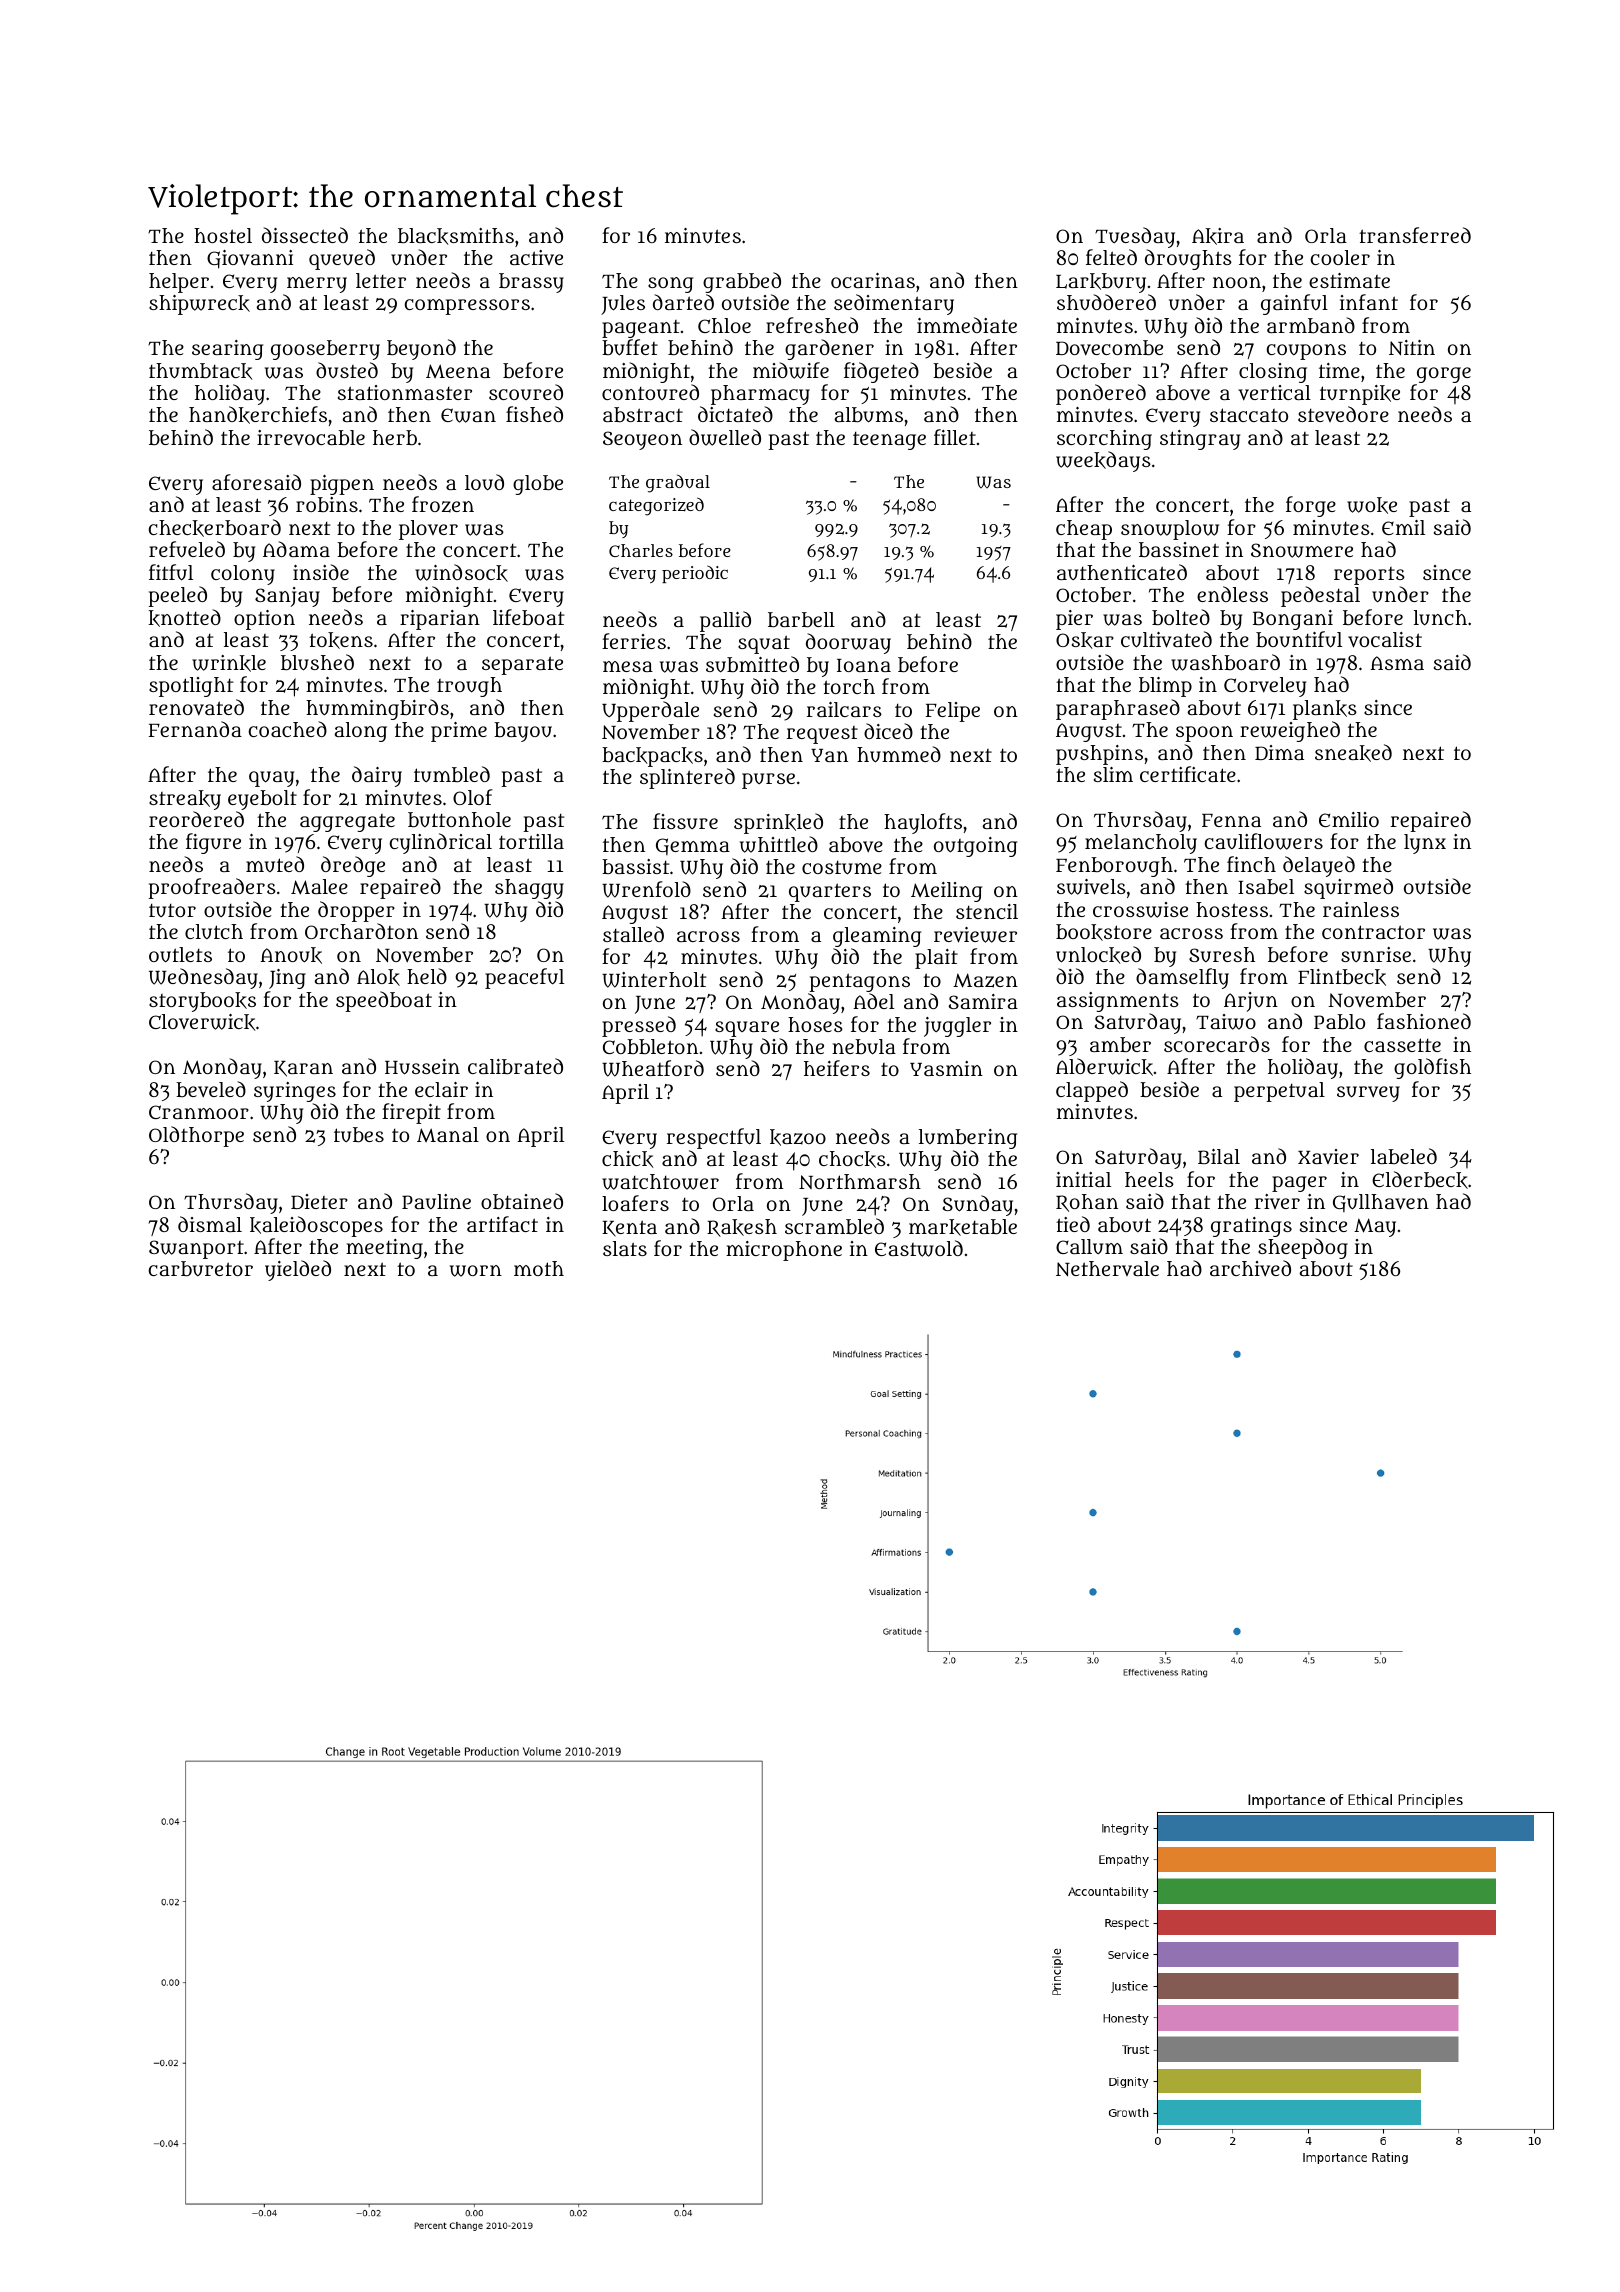 The image size is (1620, 2292). Describe the element at coordinates (1444, 375) in the document. I see `gorge` at that location.
